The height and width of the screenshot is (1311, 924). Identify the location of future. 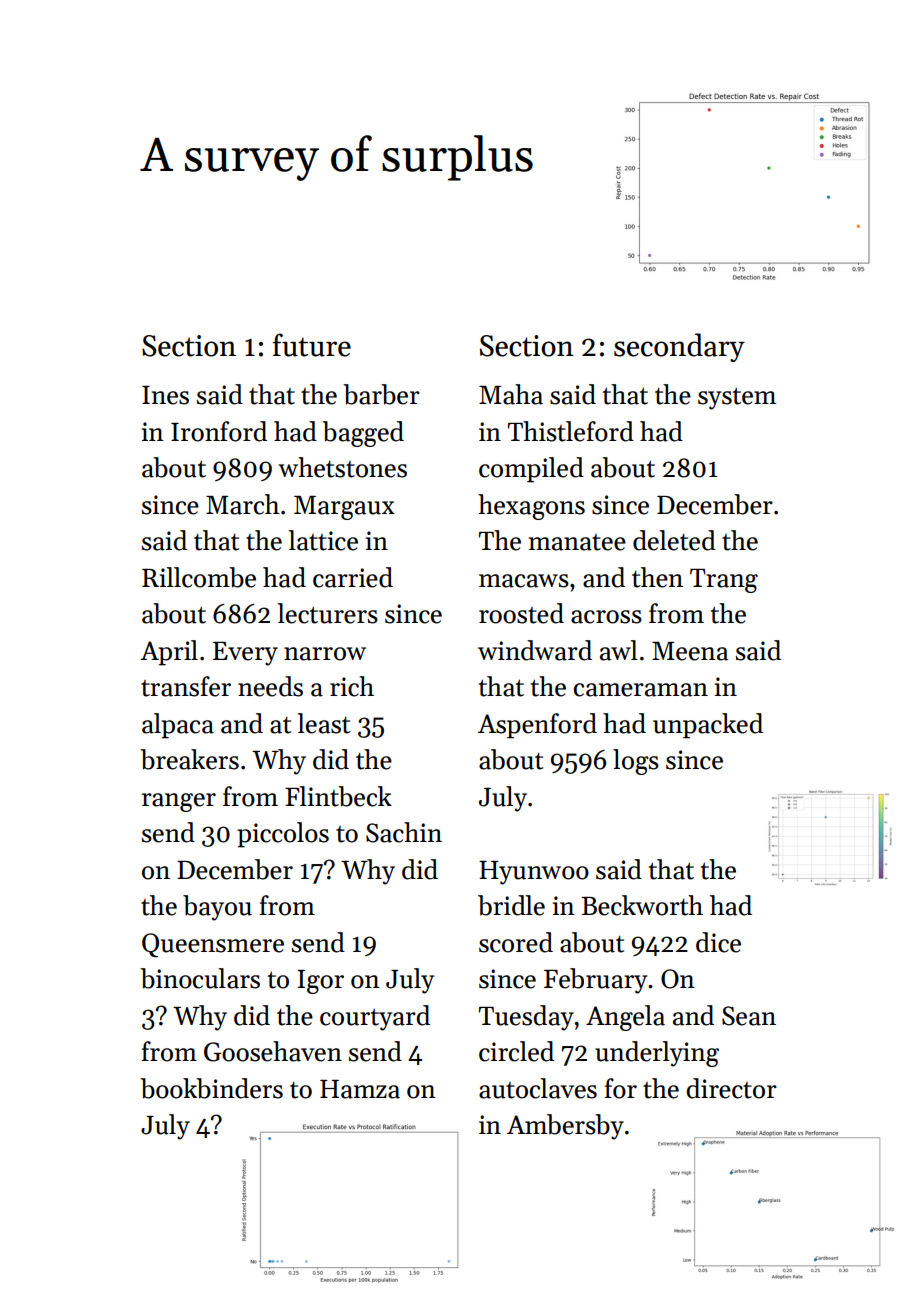
(312, 345).
